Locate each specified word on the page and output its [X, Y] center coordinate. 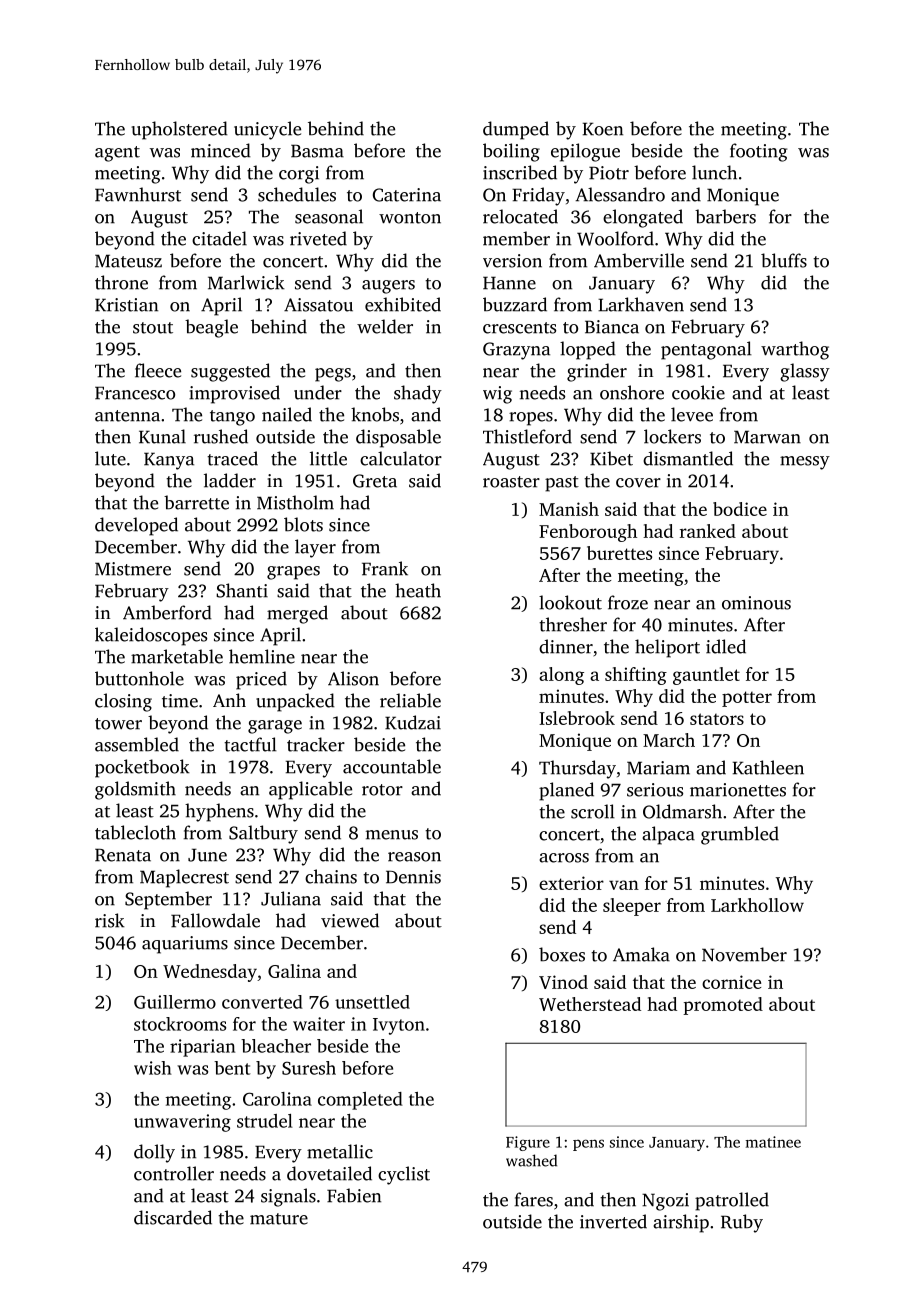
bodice [740, 509]
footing [758, 152]
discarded [173, 1217]
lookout [570, 602]
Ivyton [399, 1026]
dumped [516, 130]
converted [262, 1002]
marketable [177, 656]
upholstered [179, 130]
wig [497, 395]
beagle [211, 328]
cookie [698, 392]
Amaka [641, 954]
